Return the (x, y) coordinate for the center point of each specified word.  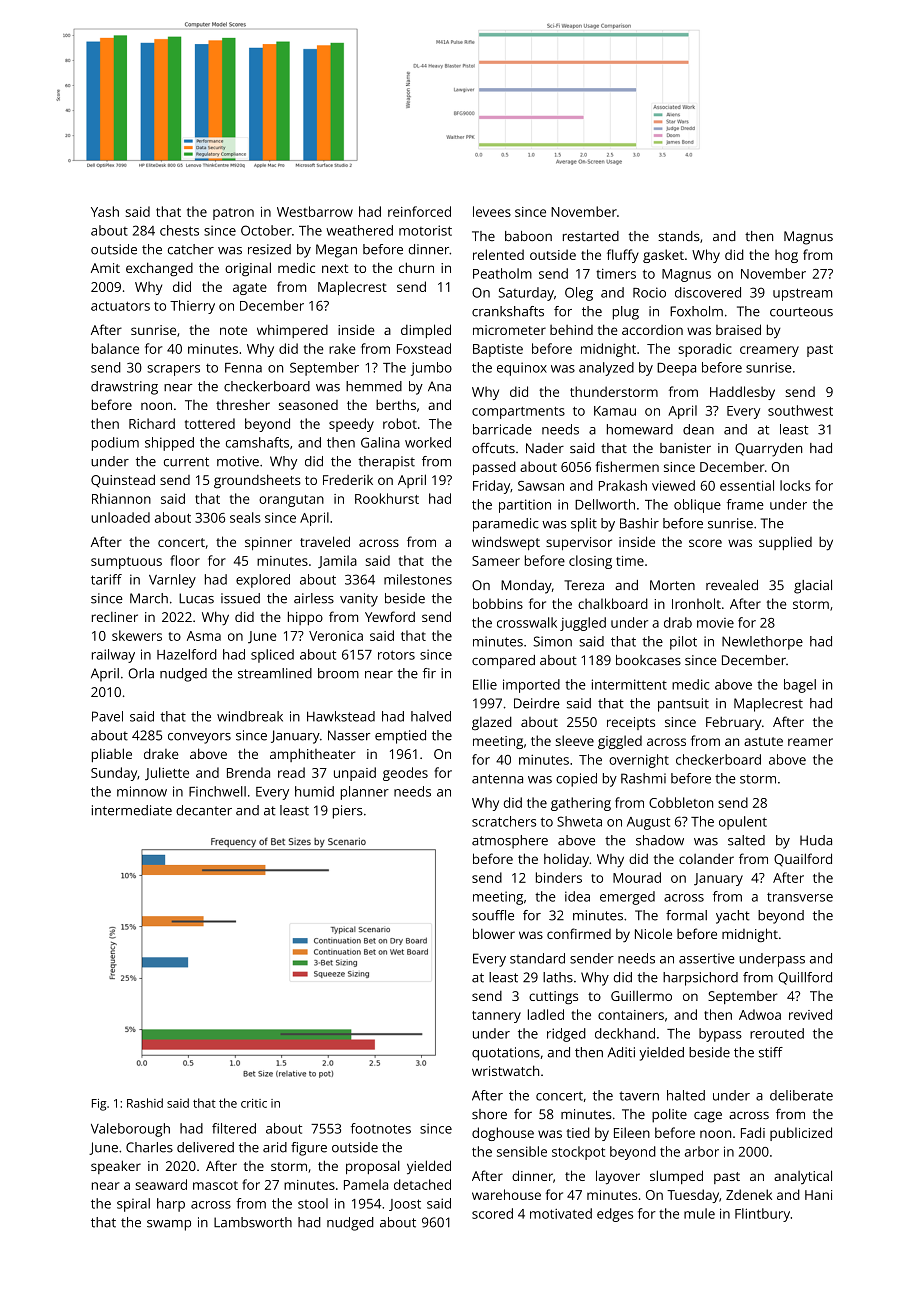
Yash (105, 211)
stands (679, 236)
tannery (496, 1017)
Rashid (145, 1103)
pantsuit (683, 705)
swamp (169, 1225)
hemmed (374, 386)
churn (416, 267)
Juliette (167, 774)
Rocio (649, 292)
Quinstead (123, 481)
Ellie (485, 684)
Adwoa (760, 1014)
